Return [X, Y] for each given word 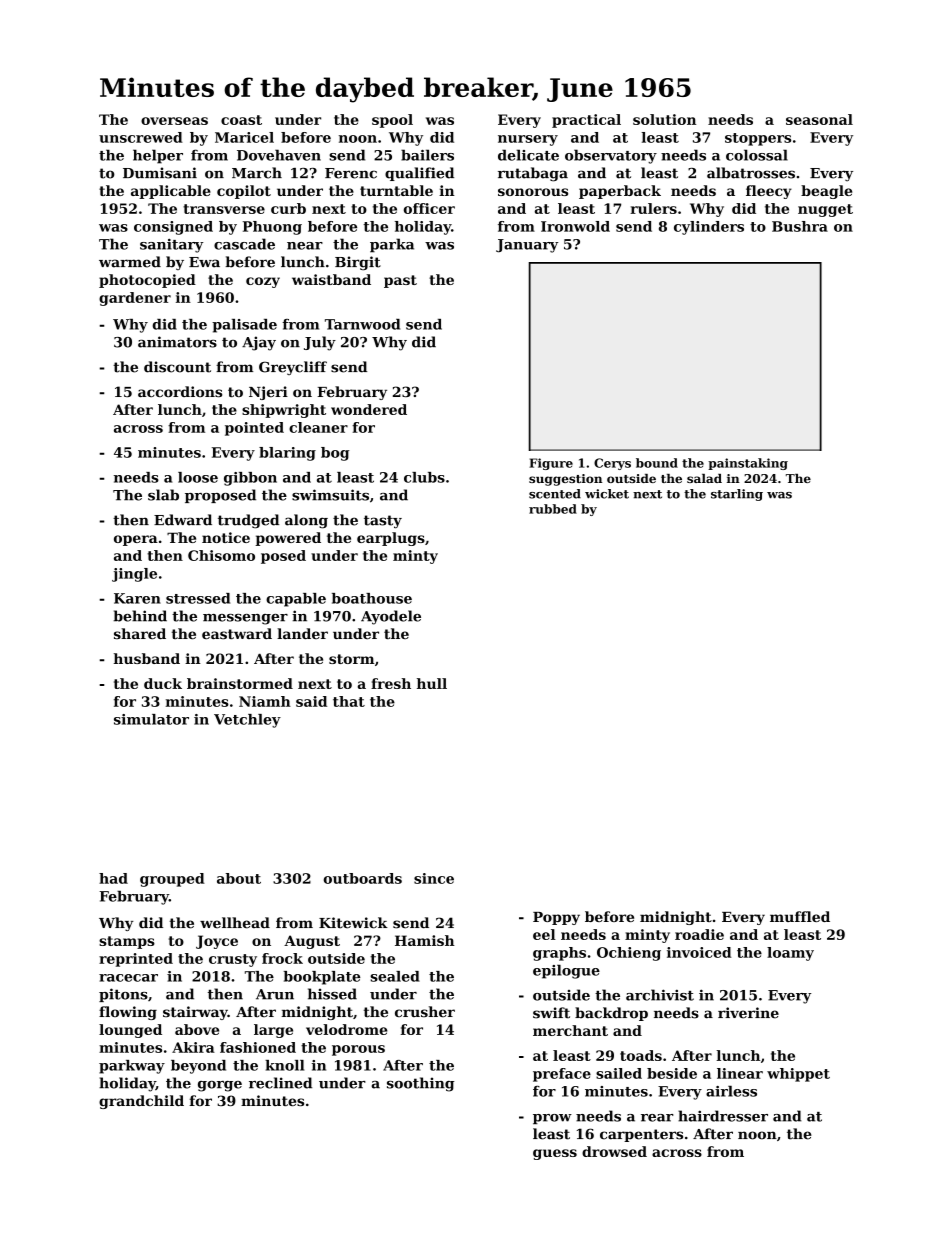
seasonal [819, 119]
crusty [233, 960]
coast [241, 120]
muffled [800, 916]
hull [432, 683]
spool [392, 121]
